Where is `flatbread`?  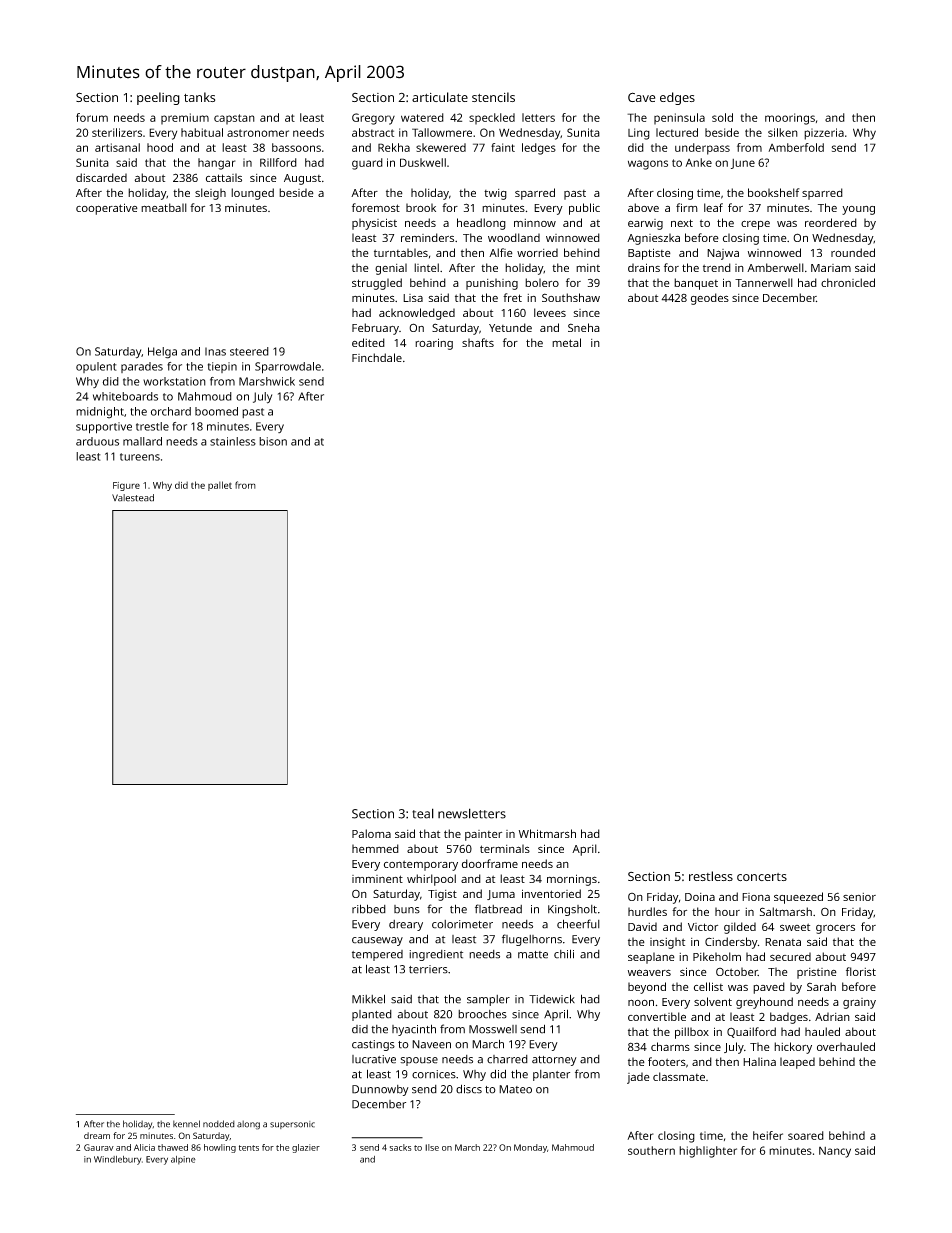
flatbread is located at coordinates (498, 909).
